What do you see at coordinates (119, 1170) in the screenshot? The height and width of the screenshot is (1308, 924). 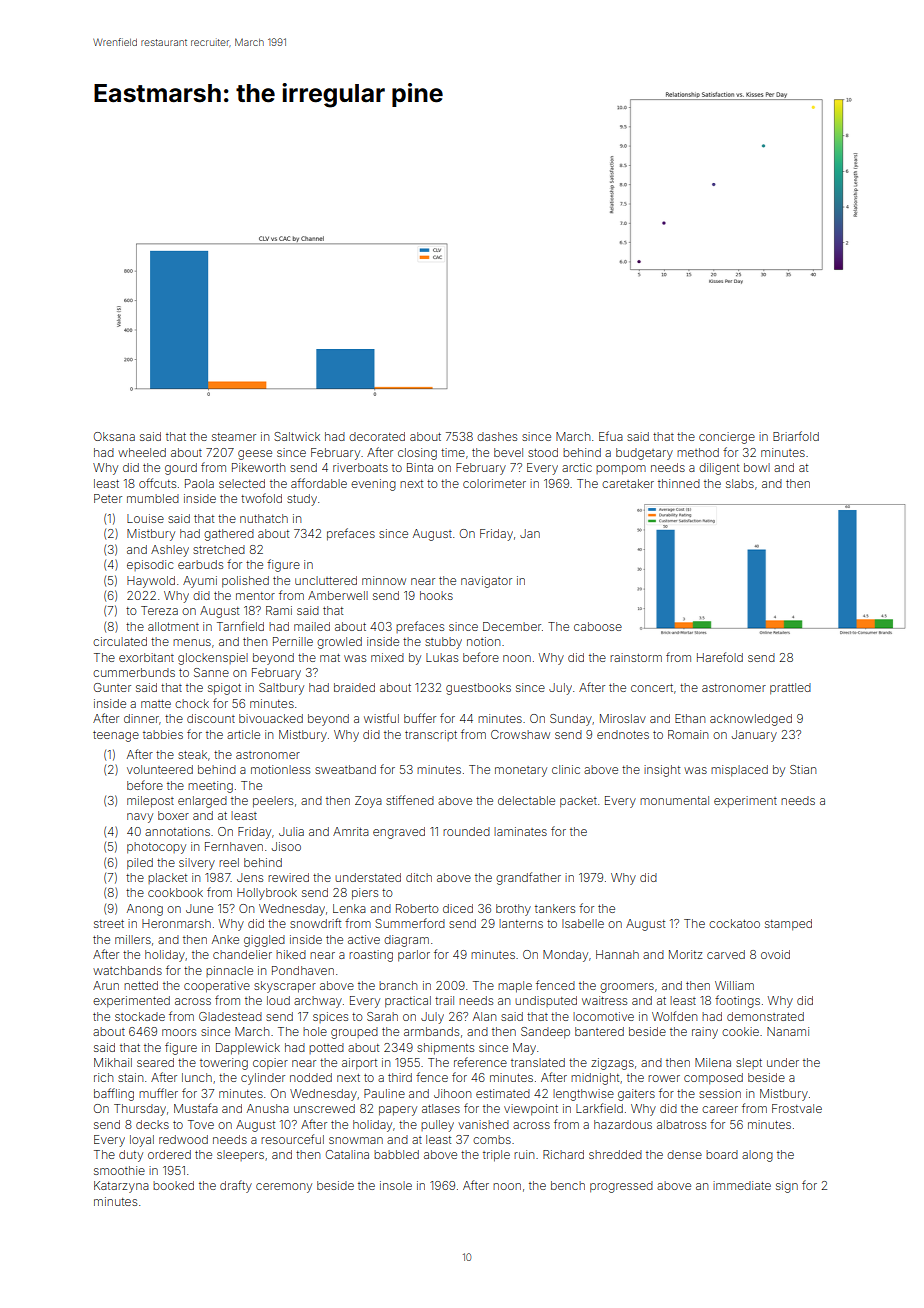 I see `smoothie` at bounding box center [119, 1170].
